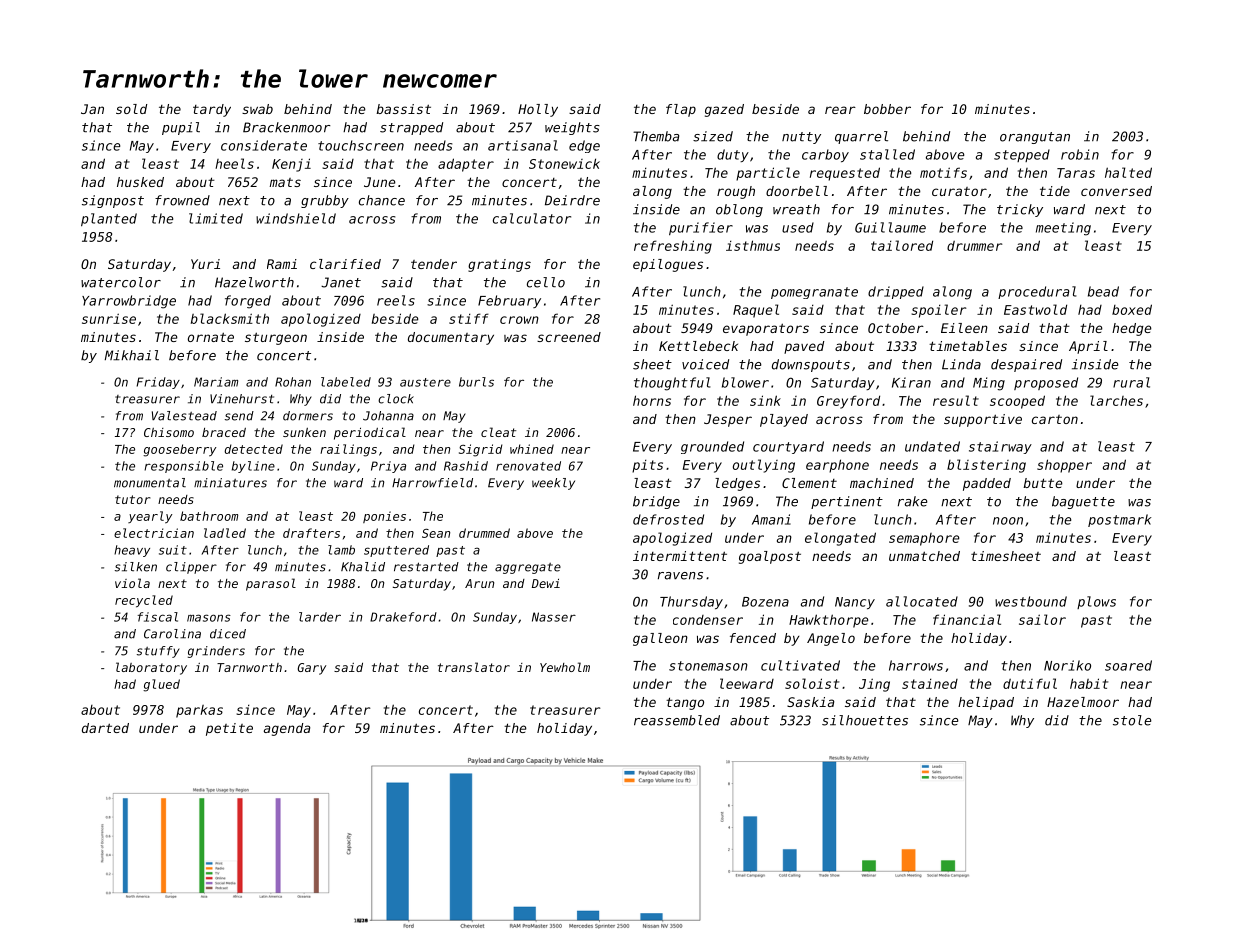  What do you see at coordinates (205, 264) in the page?
I see `Yuri` at bounding box center [205, 264].
